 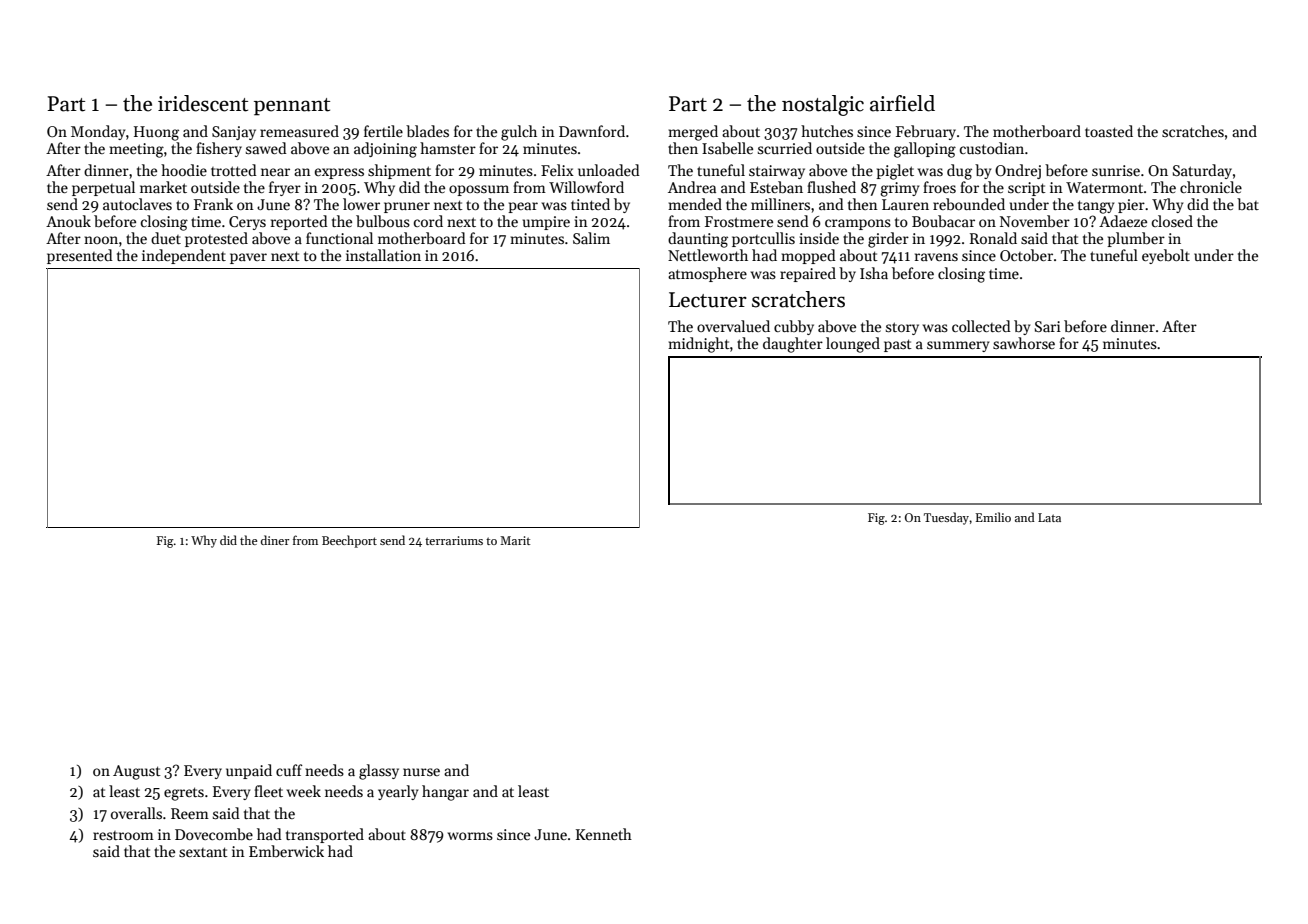 I want to click on summery, so click(x=958, y=346).
